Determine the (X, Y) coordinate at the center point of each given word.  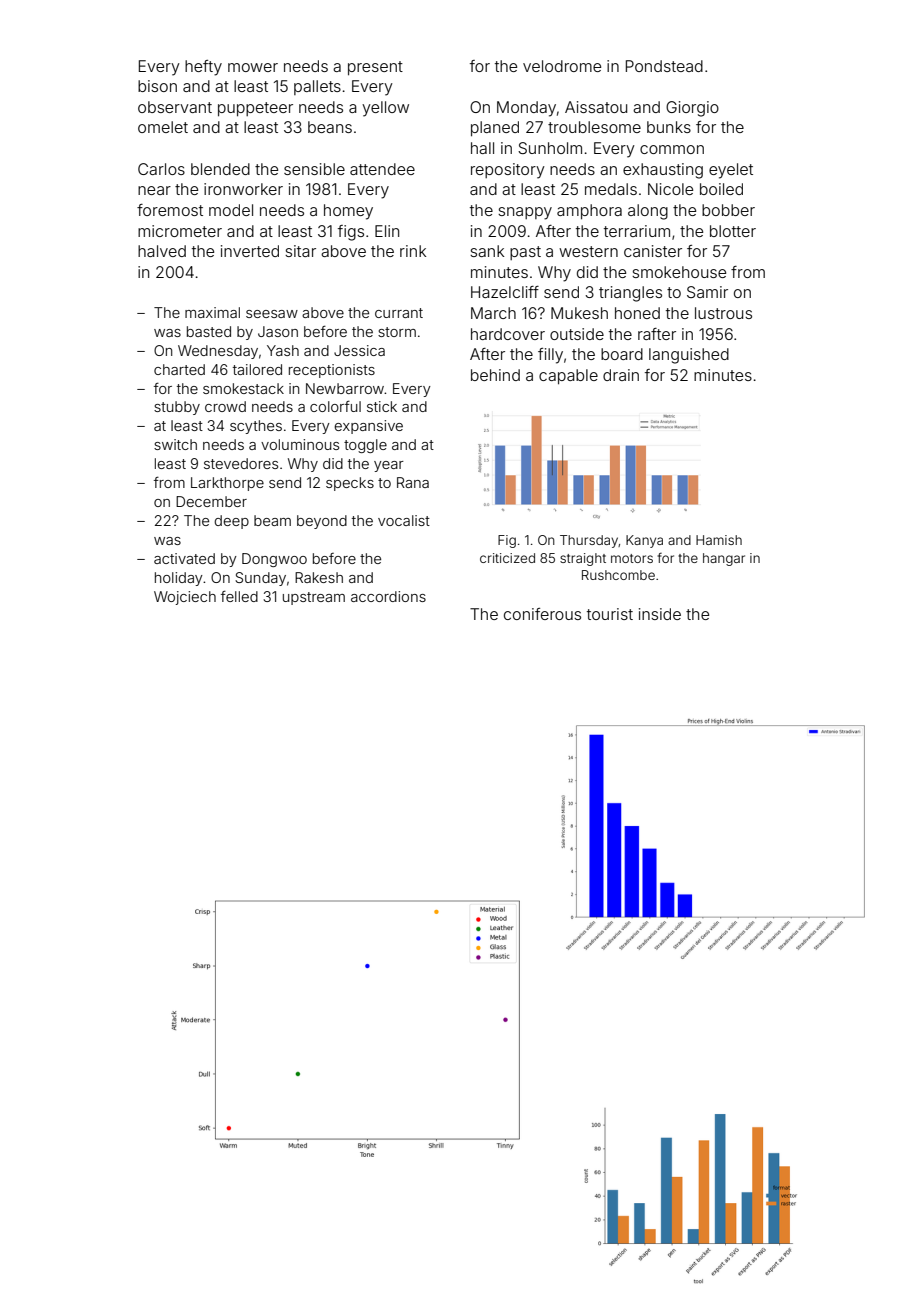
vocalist (404, 520)
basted (209, 331)
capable (568, 376)
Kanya (644, 541)
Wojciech (185, 598)
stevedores (241, 463)
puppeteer (255, 109)
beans (330, 127)
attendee (382, 169)
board (622, 354)
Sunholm (550, 148)
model (231, 210)
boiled (721, 189)
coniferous (542, 614)
